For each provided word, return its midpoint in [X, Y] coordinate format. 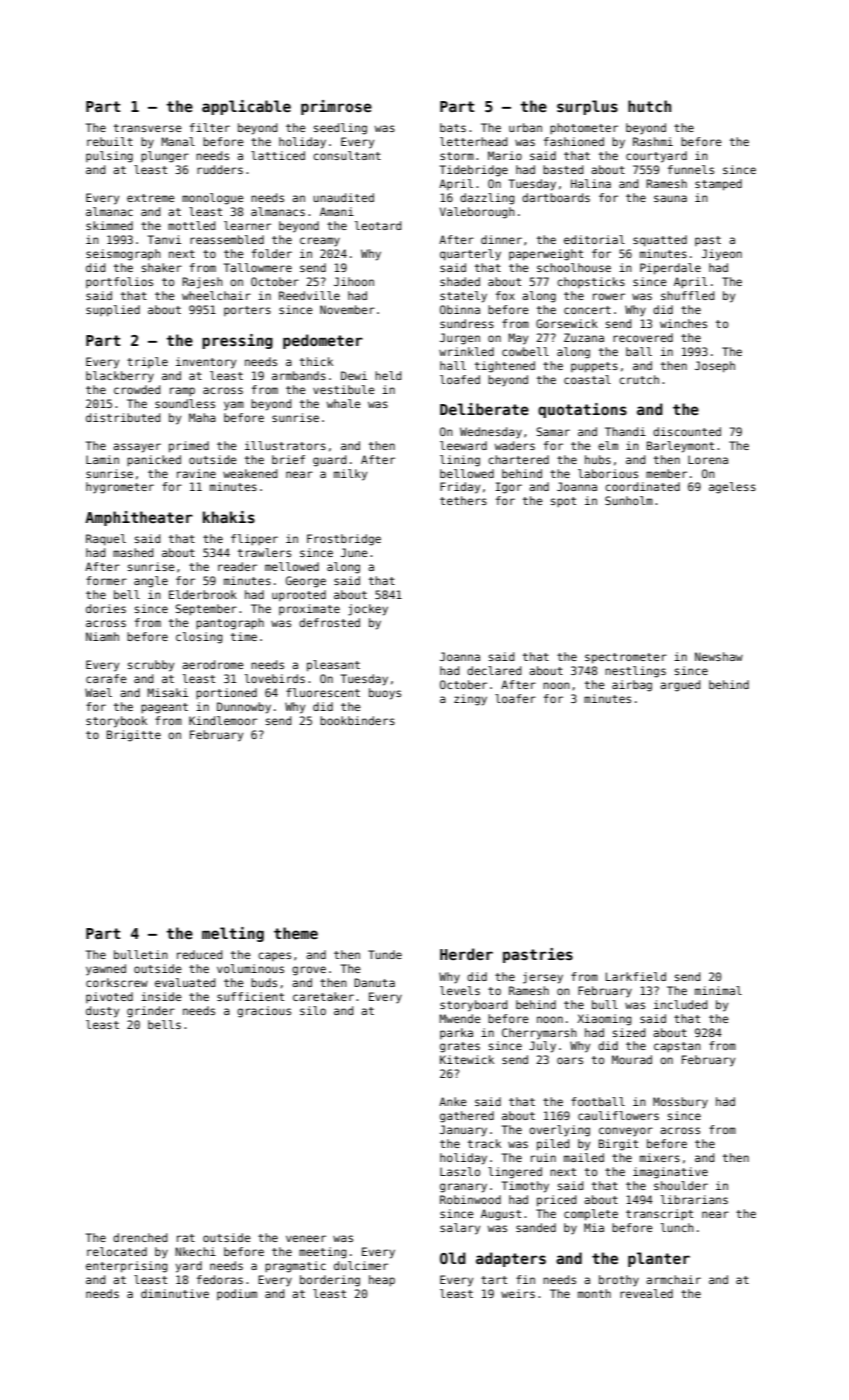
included [681, 1004]
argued [680, 686]
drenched [140, 1237]
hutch [649, 106]
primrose [336, 107]
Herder [466, 954]
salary [460, 1229]
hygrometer [120, 488]
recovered [643, 337]
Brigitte [134, 736]
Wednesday [491, 433]
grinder [151, 1012]
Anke [453, 1101]
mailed [584, 1157]
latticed [278, 155]
